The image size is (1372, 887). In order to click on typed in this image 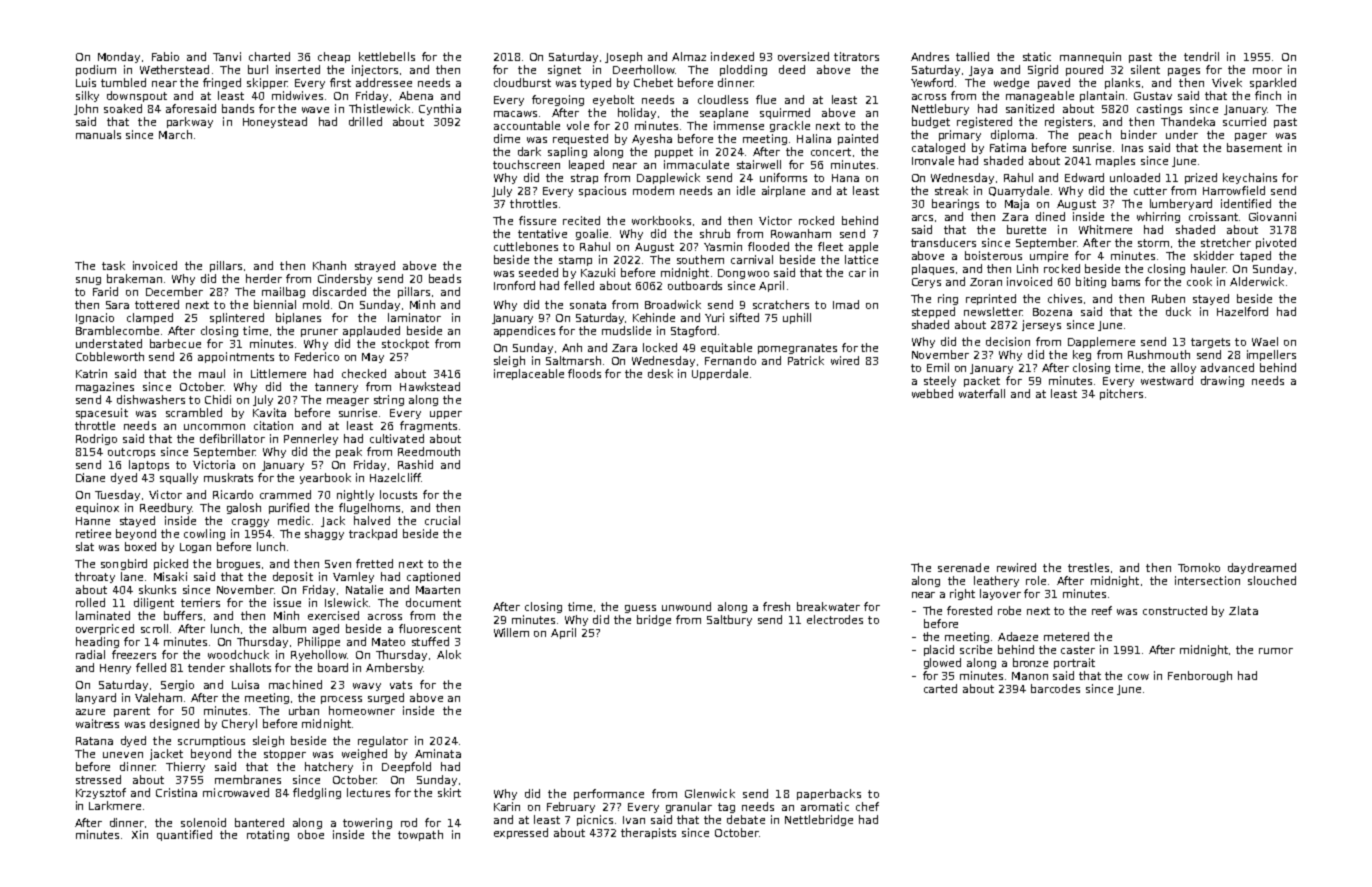, I will do `click(595, 83)`.
